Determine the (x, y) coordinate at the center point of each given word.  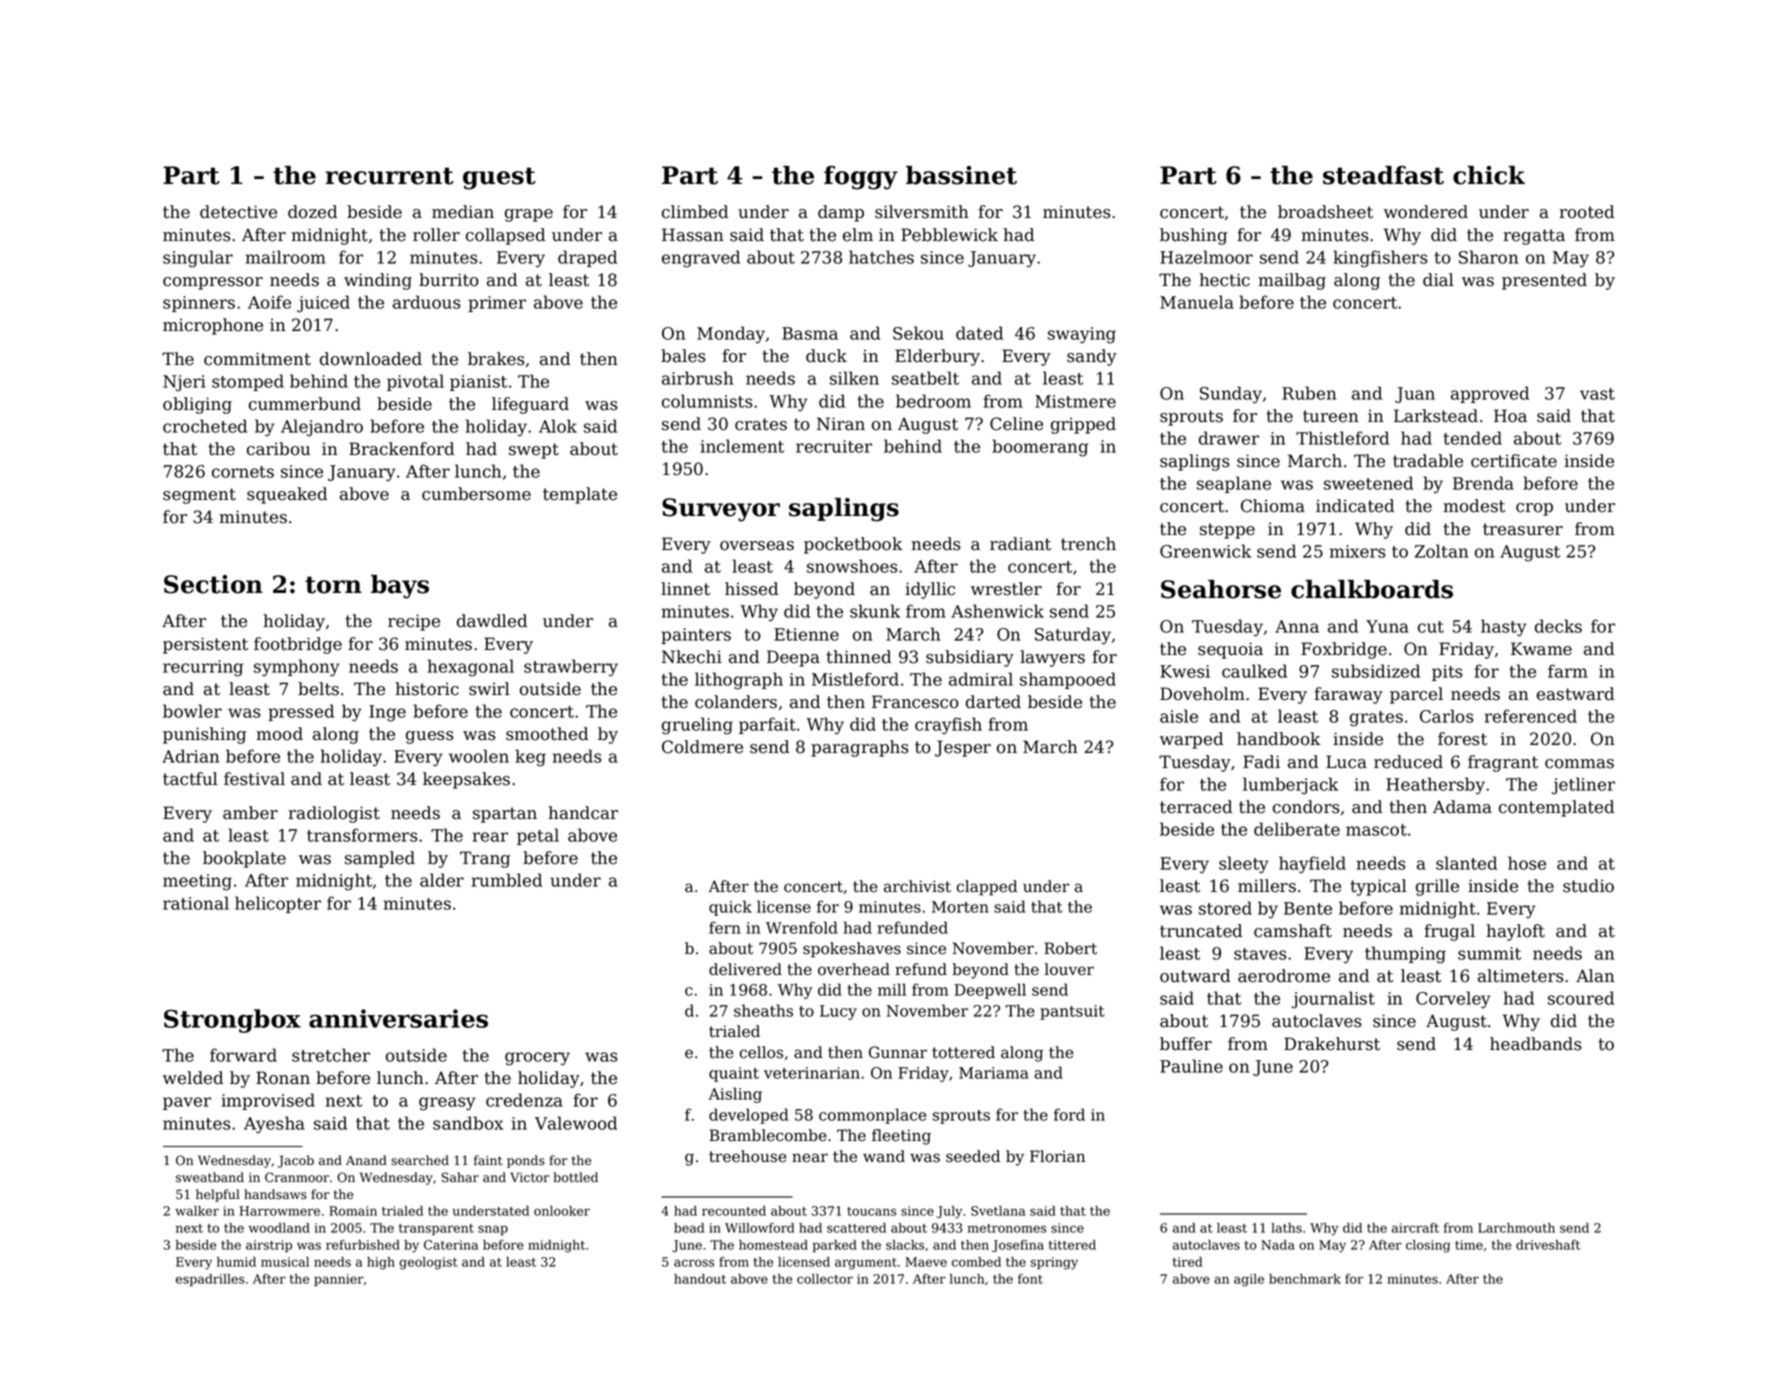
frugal (1449, 932)
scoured (1581, 998)
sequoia (1230, 650)
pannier (339, 1280)
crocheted (205, 426)
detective (238, 212)
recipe (414, 622)
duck (826, 356)
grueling (697, 726)
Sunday (1231, 395)
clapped (987, 888)
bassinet (961, 175)
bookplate (244, 859)
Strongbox (232, 1021)
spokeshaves (852, 950)
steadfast (1383, 175)
